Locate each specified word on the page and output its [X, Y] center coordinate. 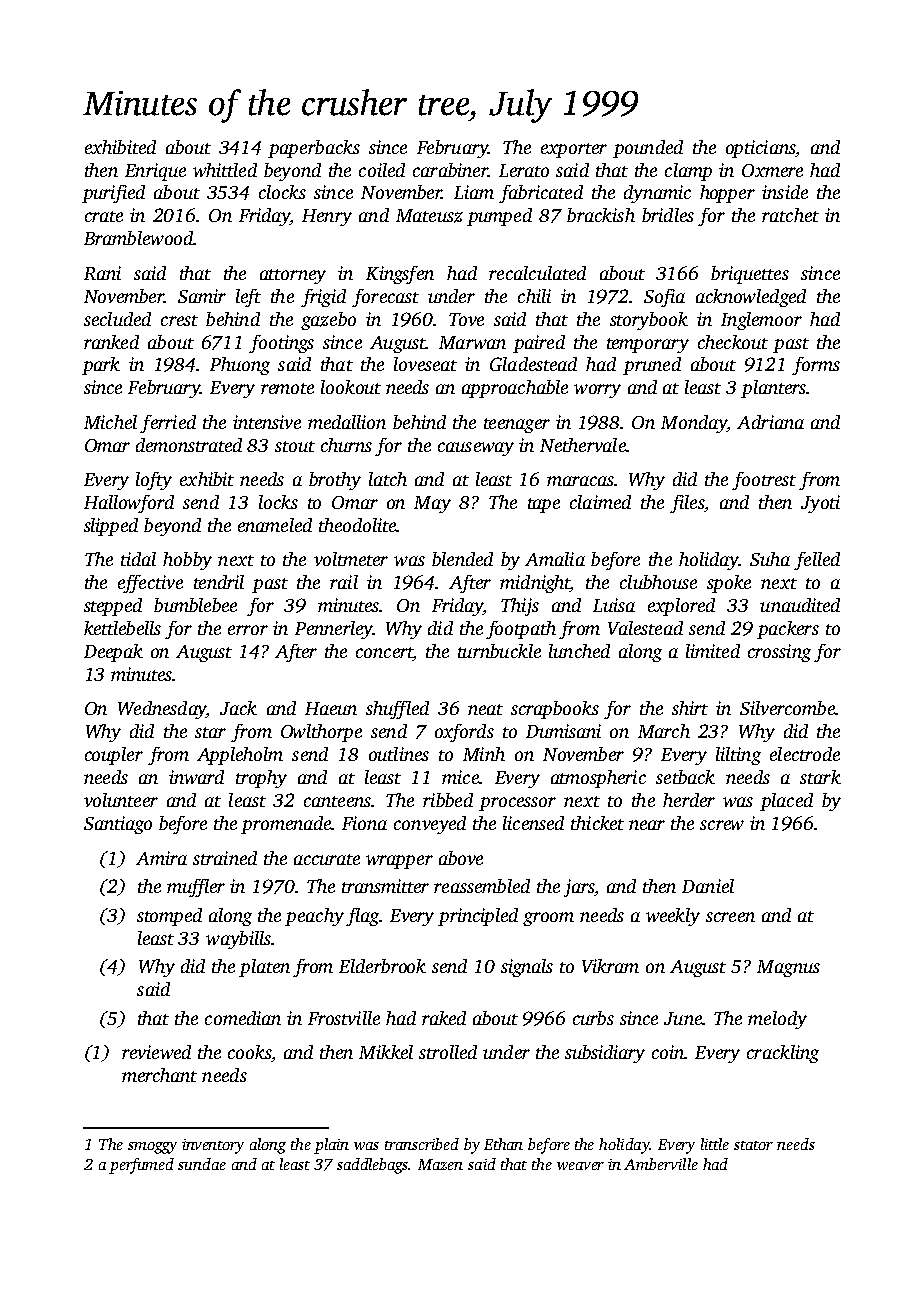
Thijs [520, 607]
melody [777, 1020]
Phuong [240, 366]
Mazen [440, 1164]
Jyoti [820, 504]
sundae [202, 1164]
